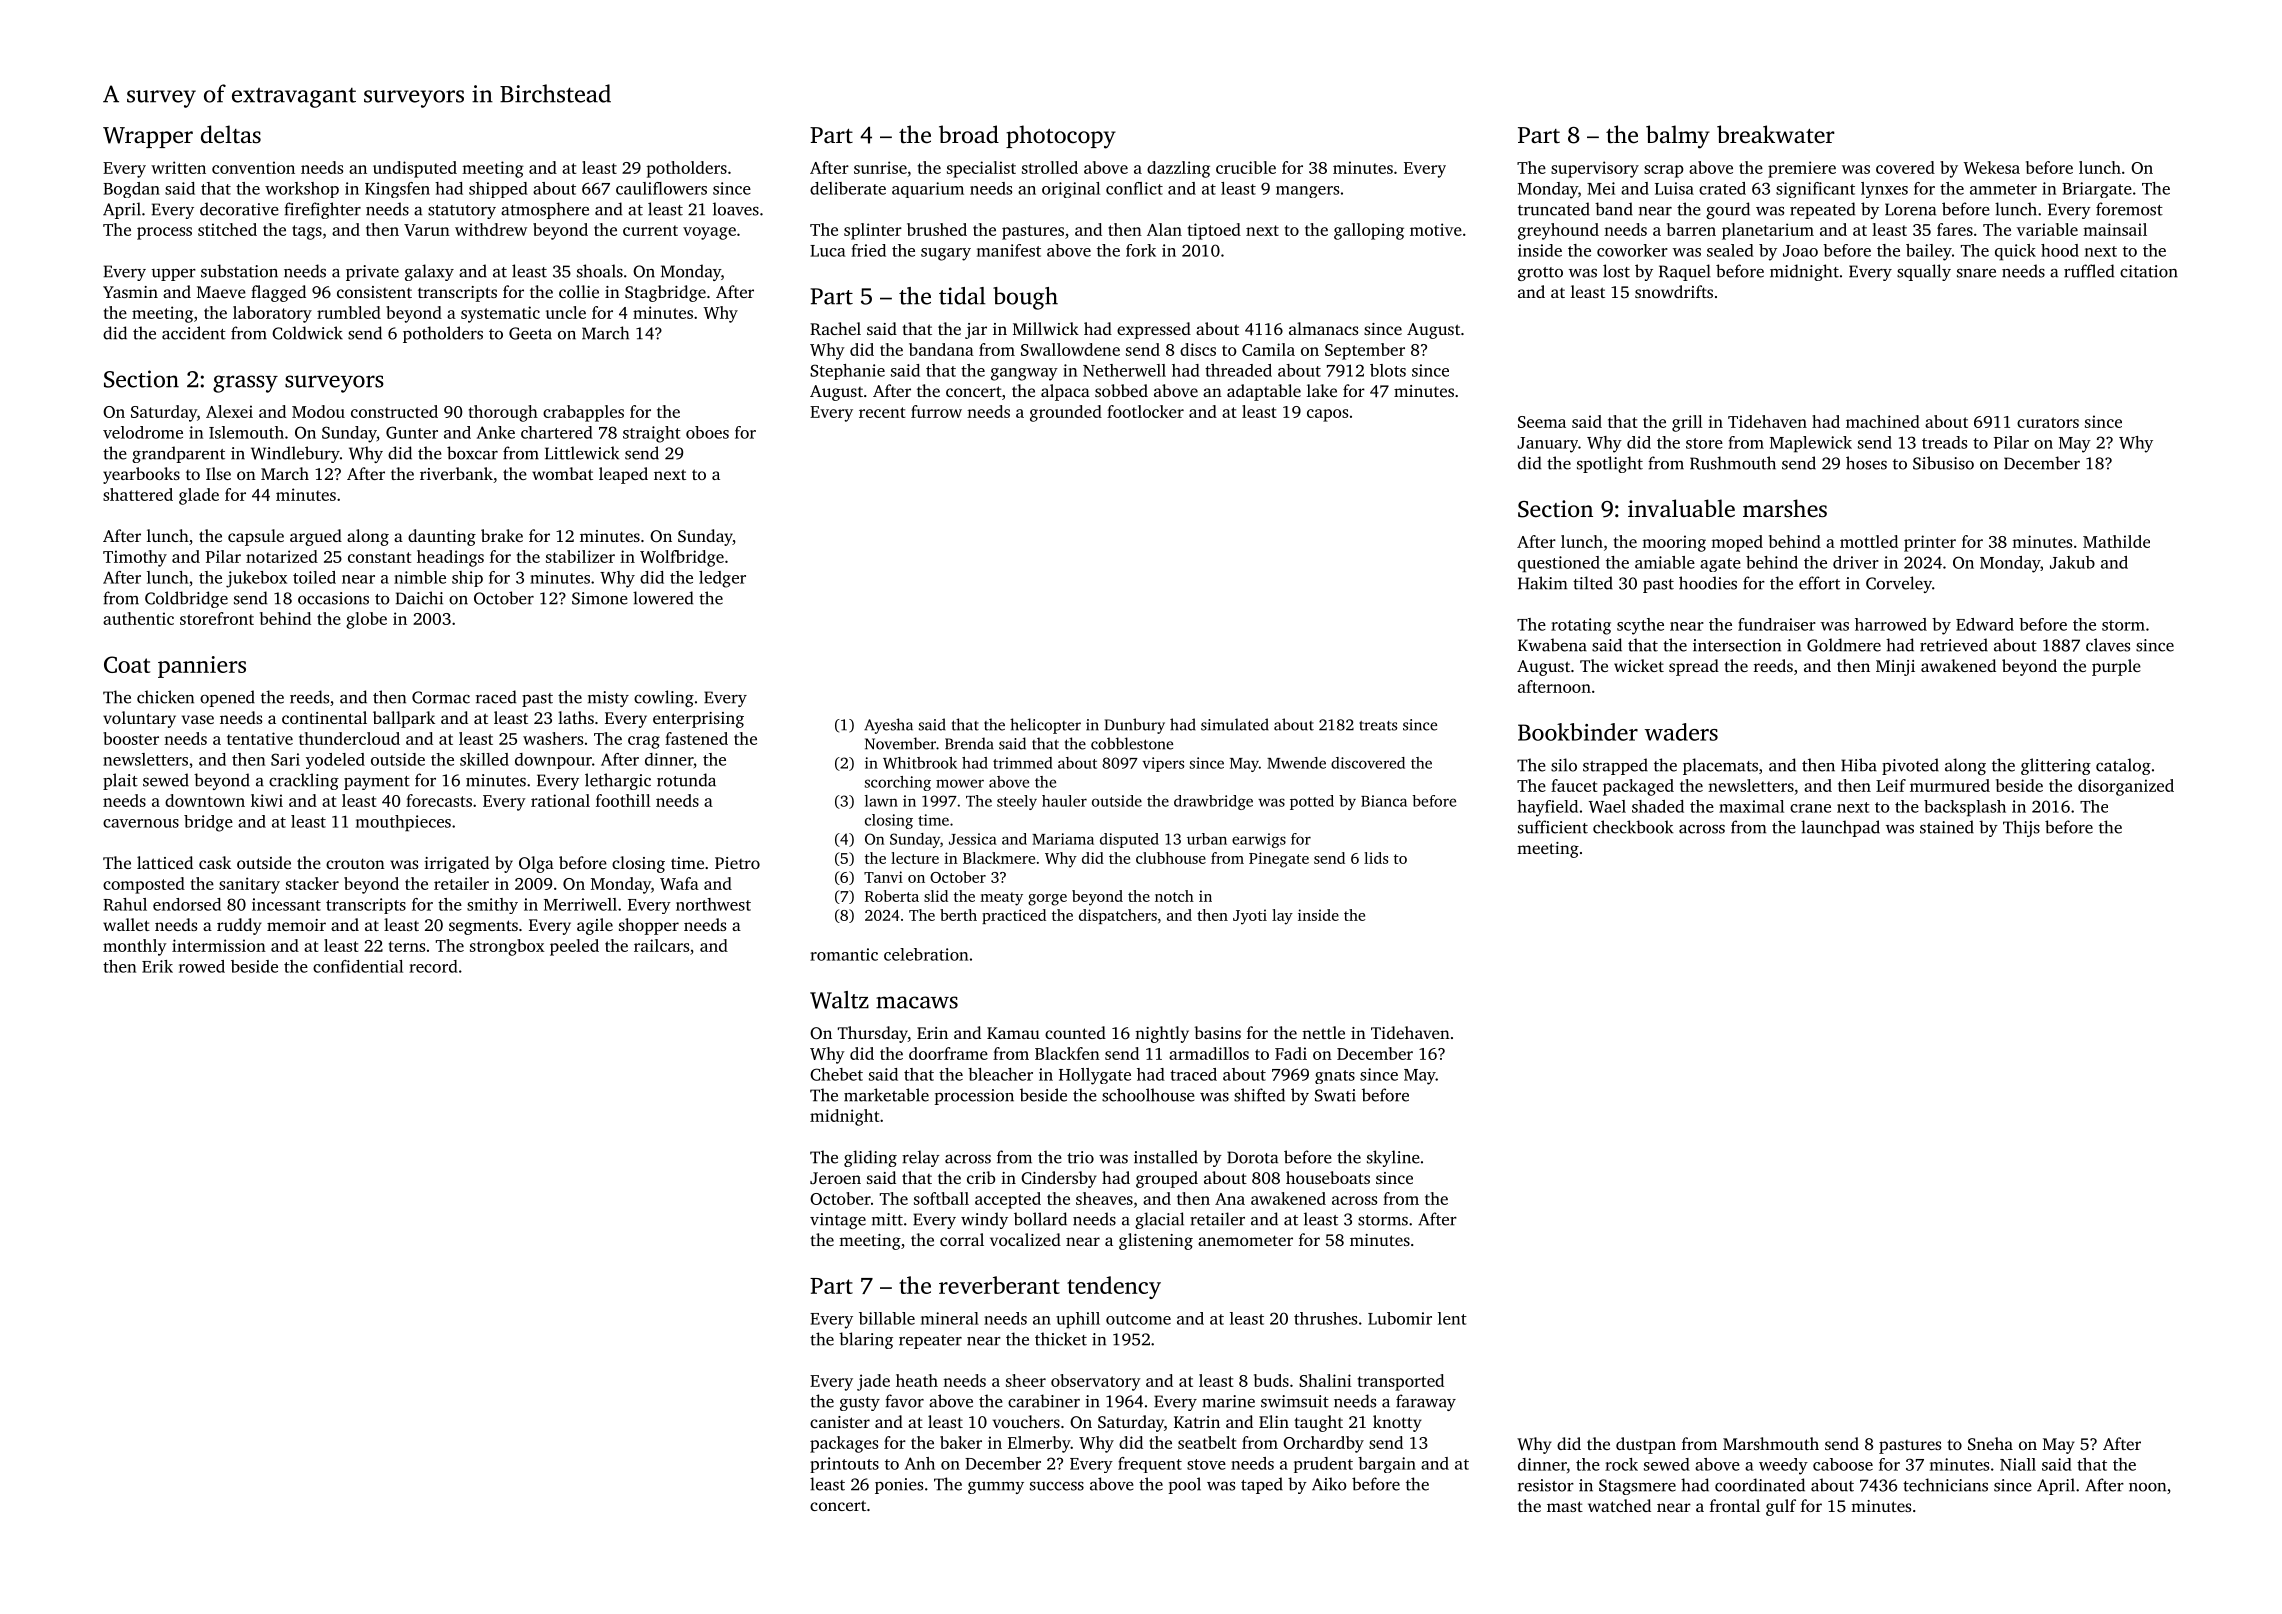 Image resolution: width=2282 pixels, height=1614 pixels. Describe the element at coordinates (1976, 273) in the screenshot. I see `snare` at that location.
